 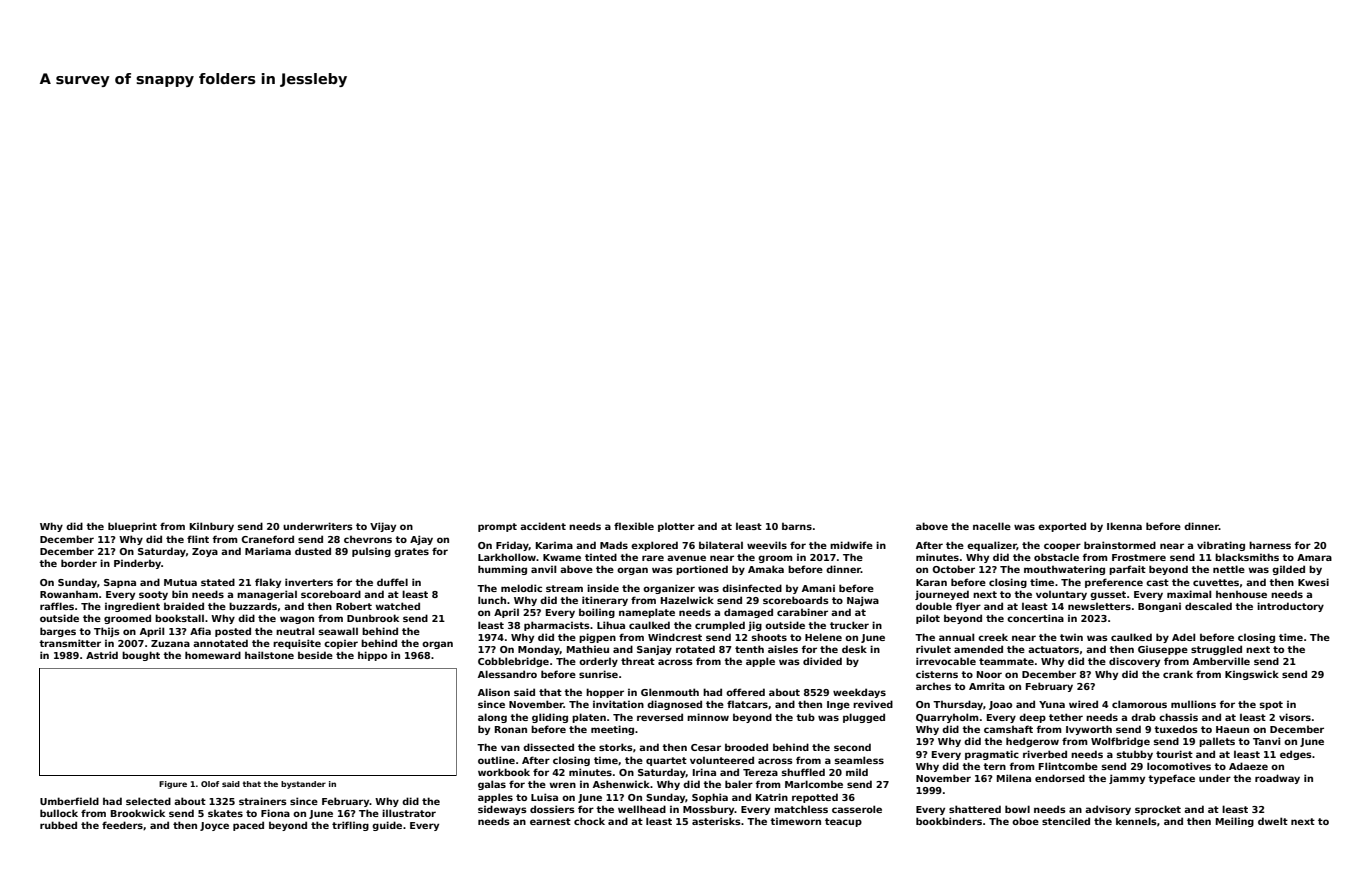 What do you see at coordinates (210, 784) in the image?
I see `Olof` at bounding box center [210, 784].
